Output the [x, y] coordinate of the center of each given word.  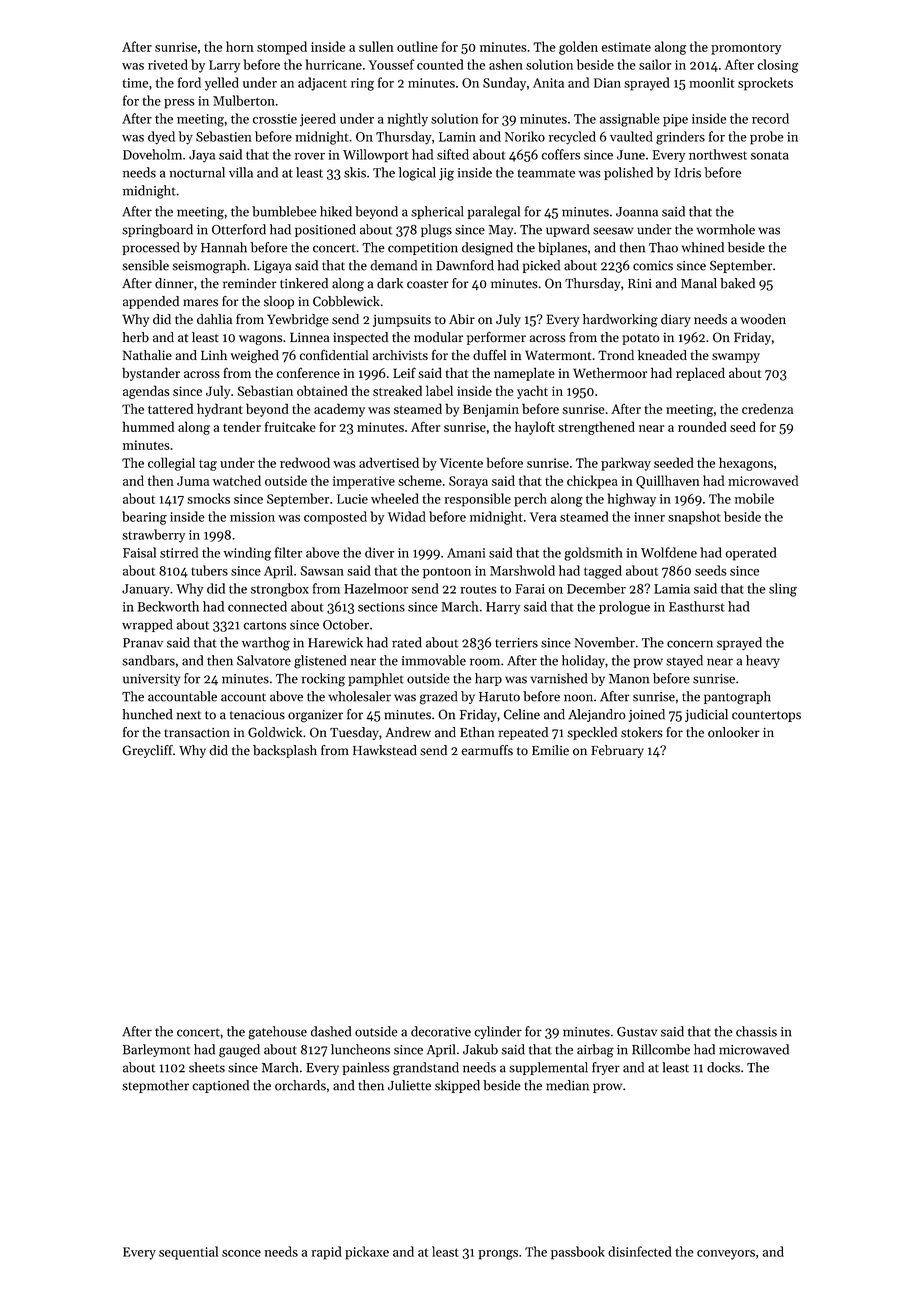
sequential [188, 1253]
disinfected [640, 1251]
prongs [498, 1255]
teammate [546, 173]
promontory [746, 49]
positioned [325, 230]
